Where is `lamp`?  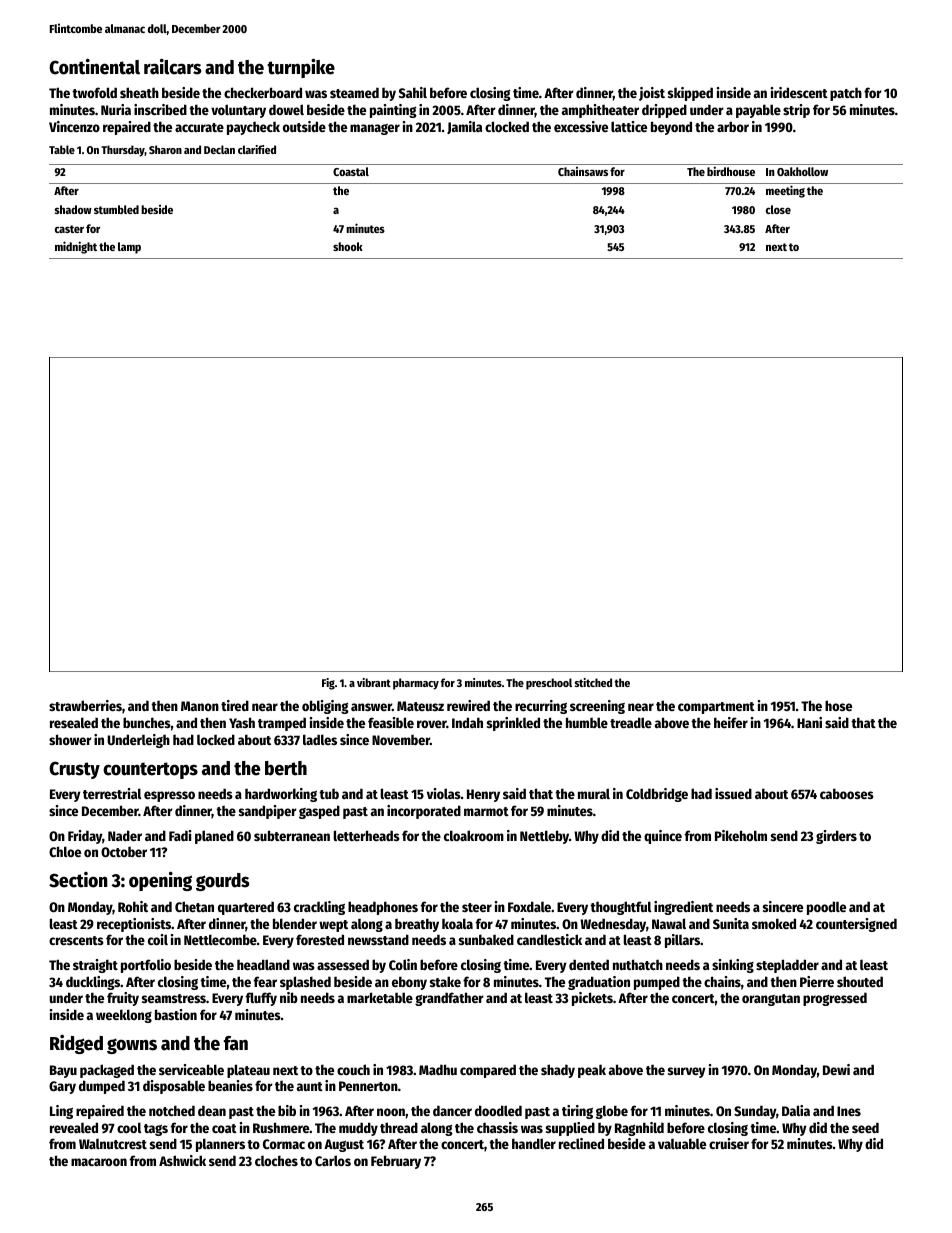 lamp is located at coordinates (129, 248).
